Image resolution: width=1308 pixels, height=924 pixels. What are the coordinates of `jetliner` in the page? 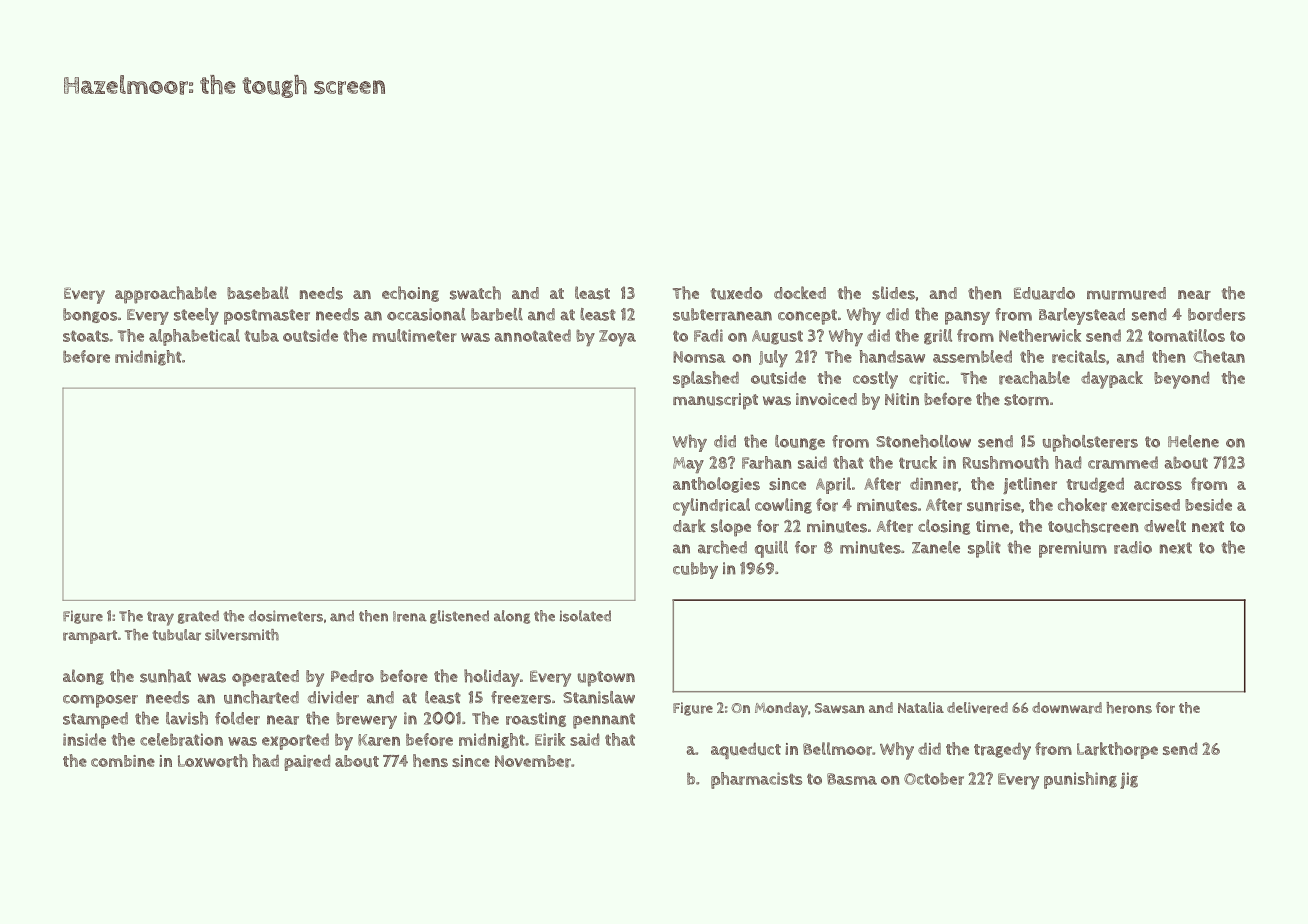 It's located at (1030, 485).
